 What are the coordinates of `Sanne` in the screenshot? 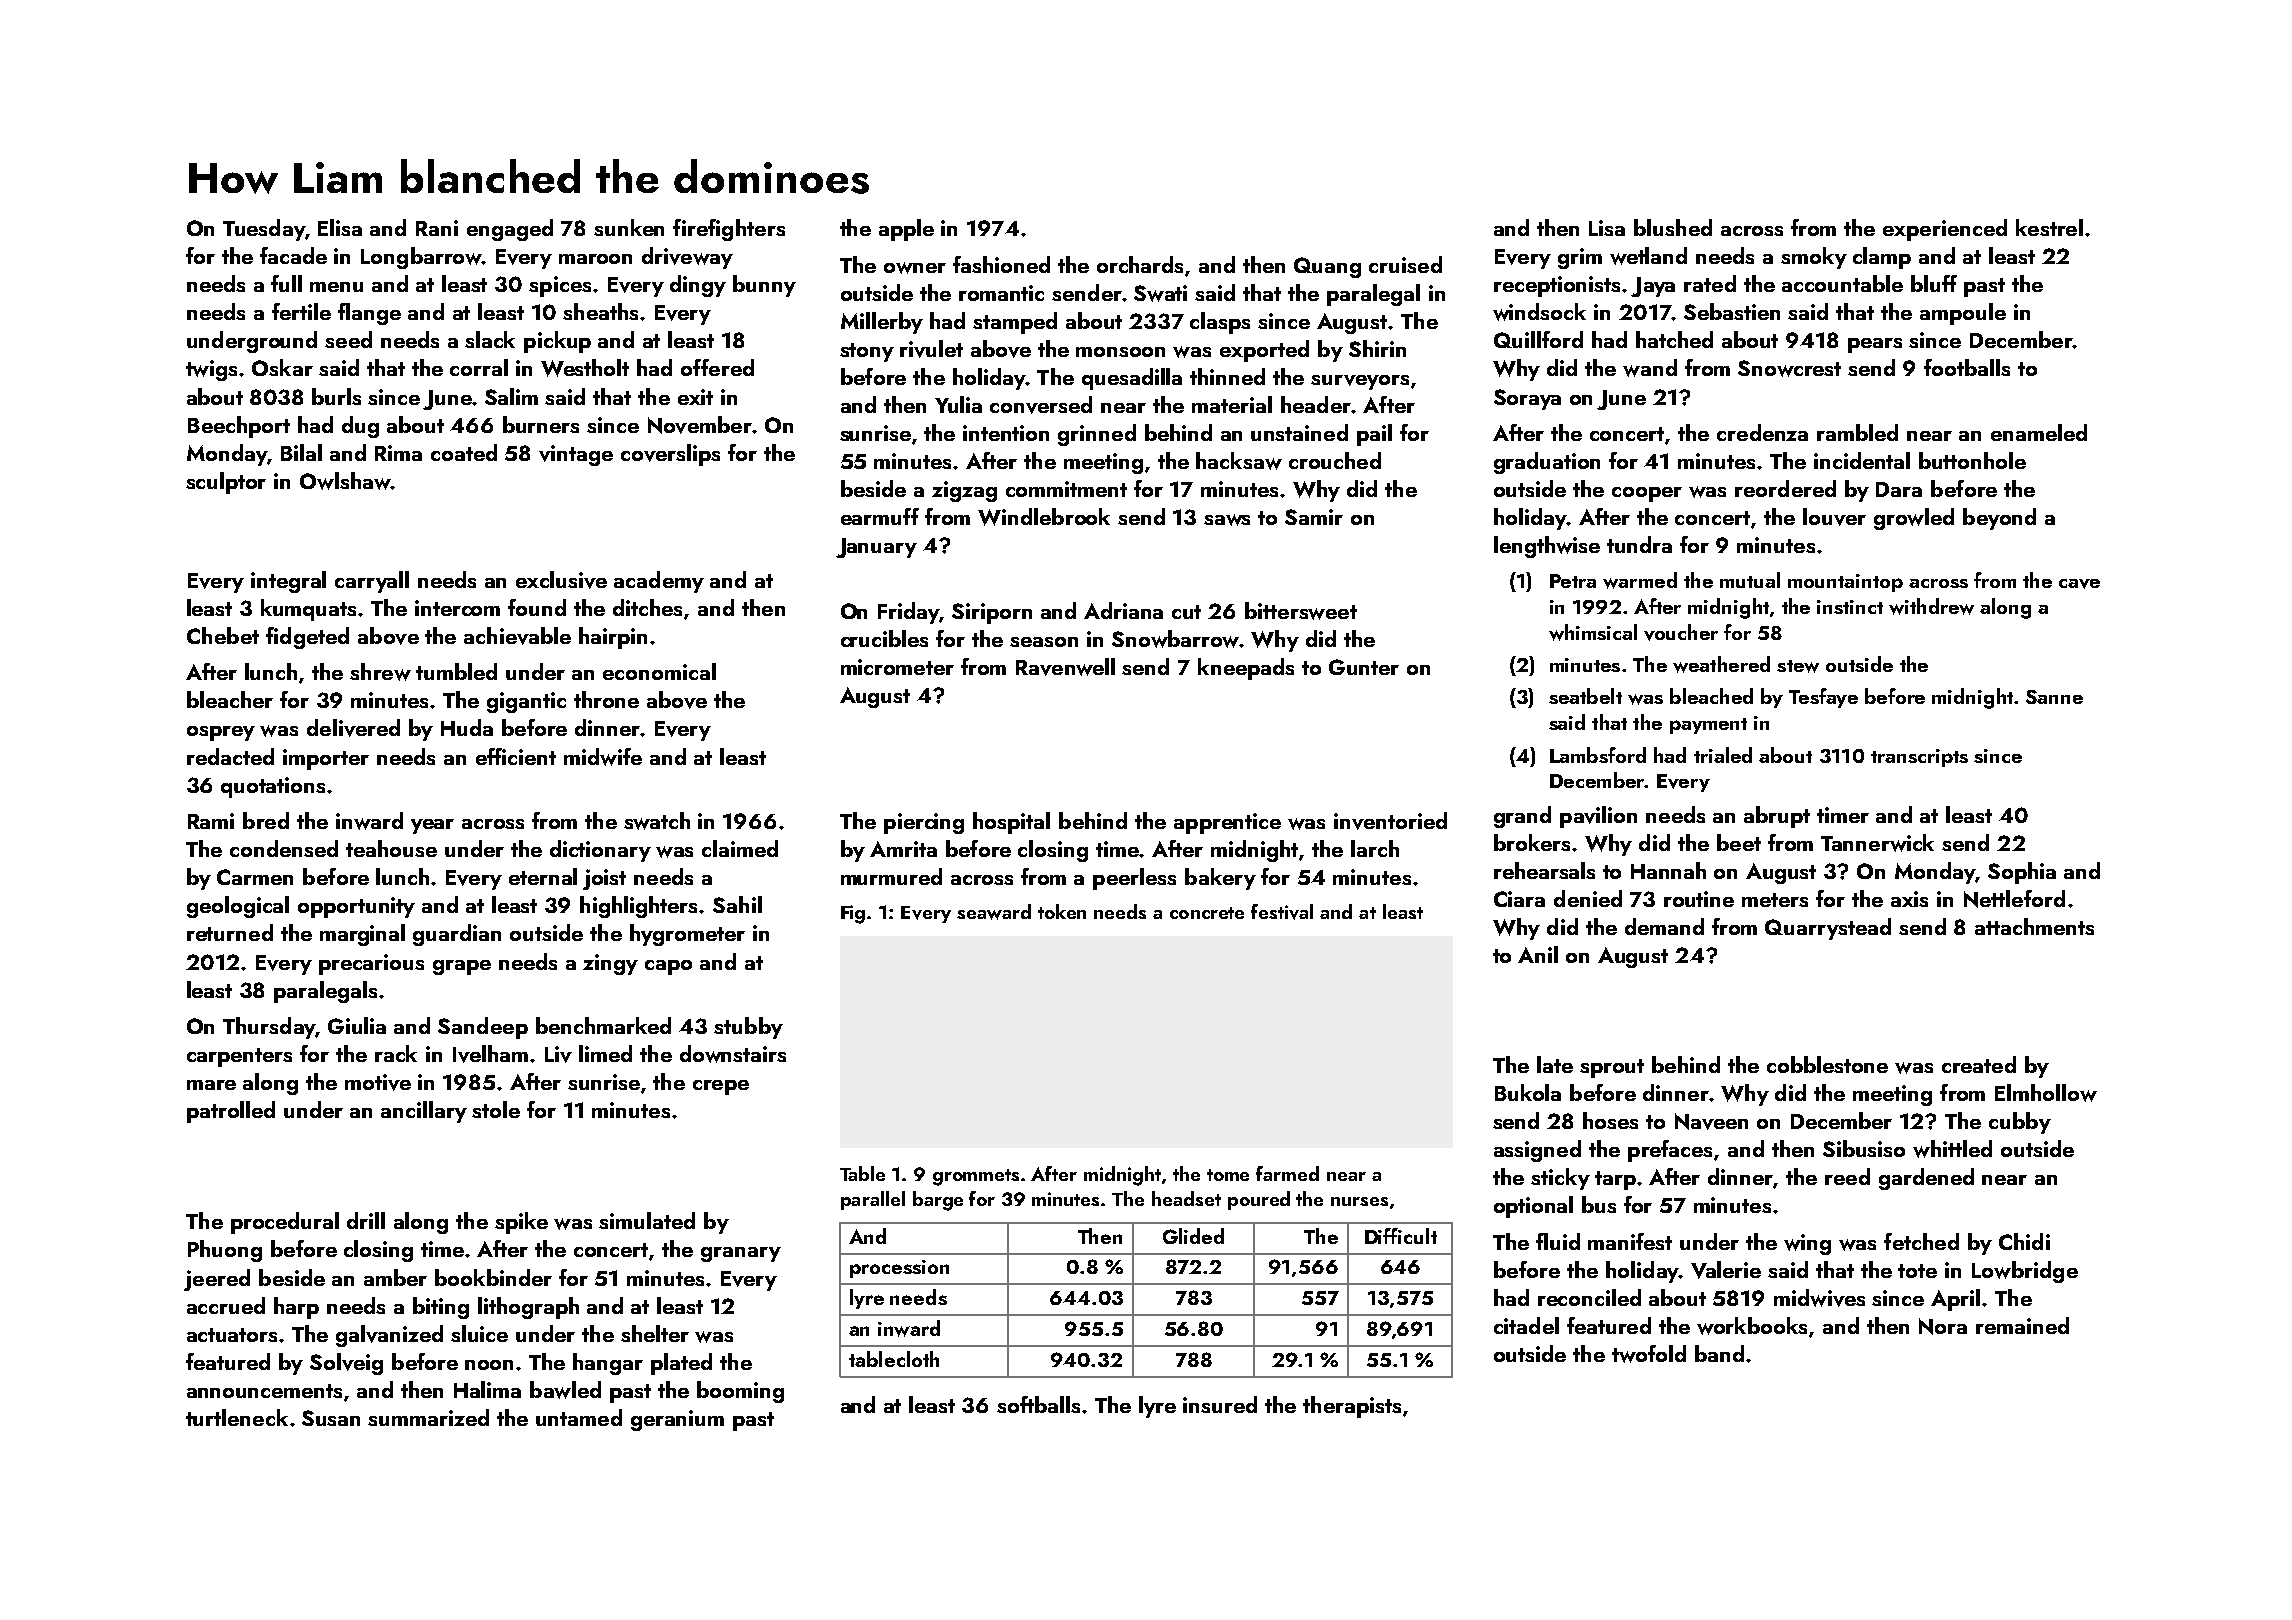 It's located at (2054, 697).
